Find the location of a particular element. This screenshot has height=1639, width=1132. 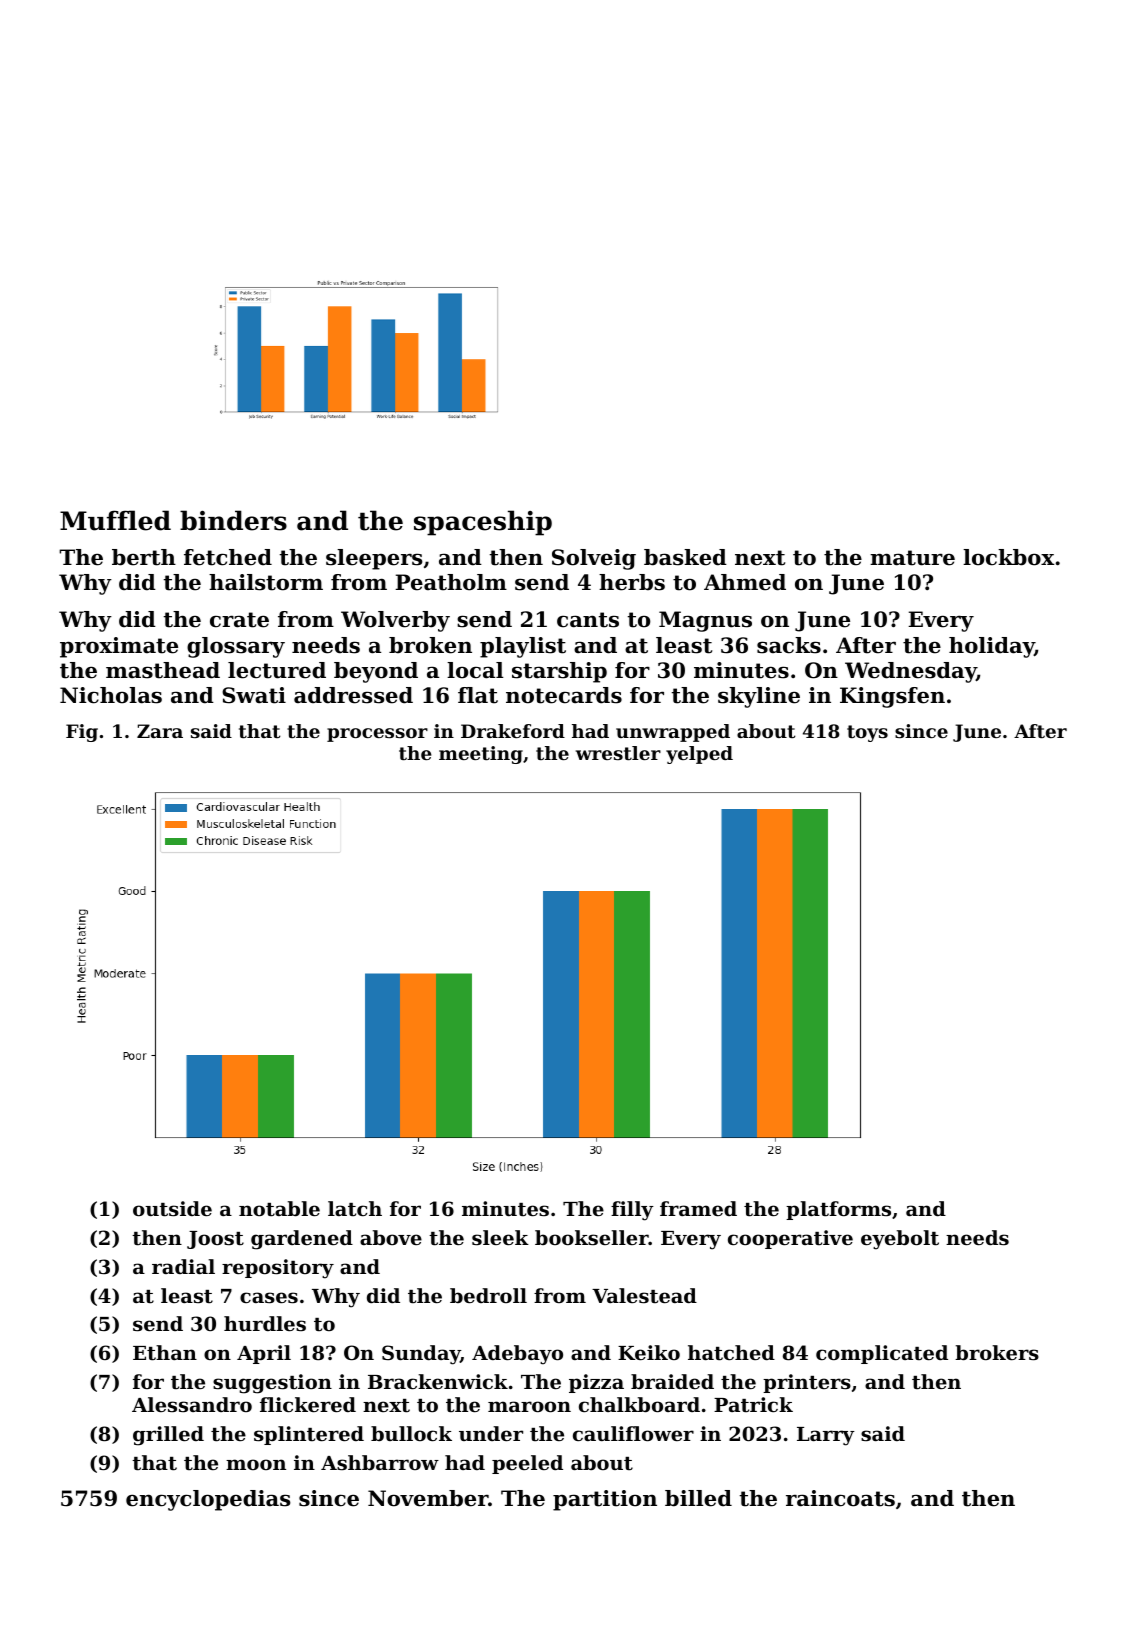

eyebolt is located at coordinates (900, 1240).
